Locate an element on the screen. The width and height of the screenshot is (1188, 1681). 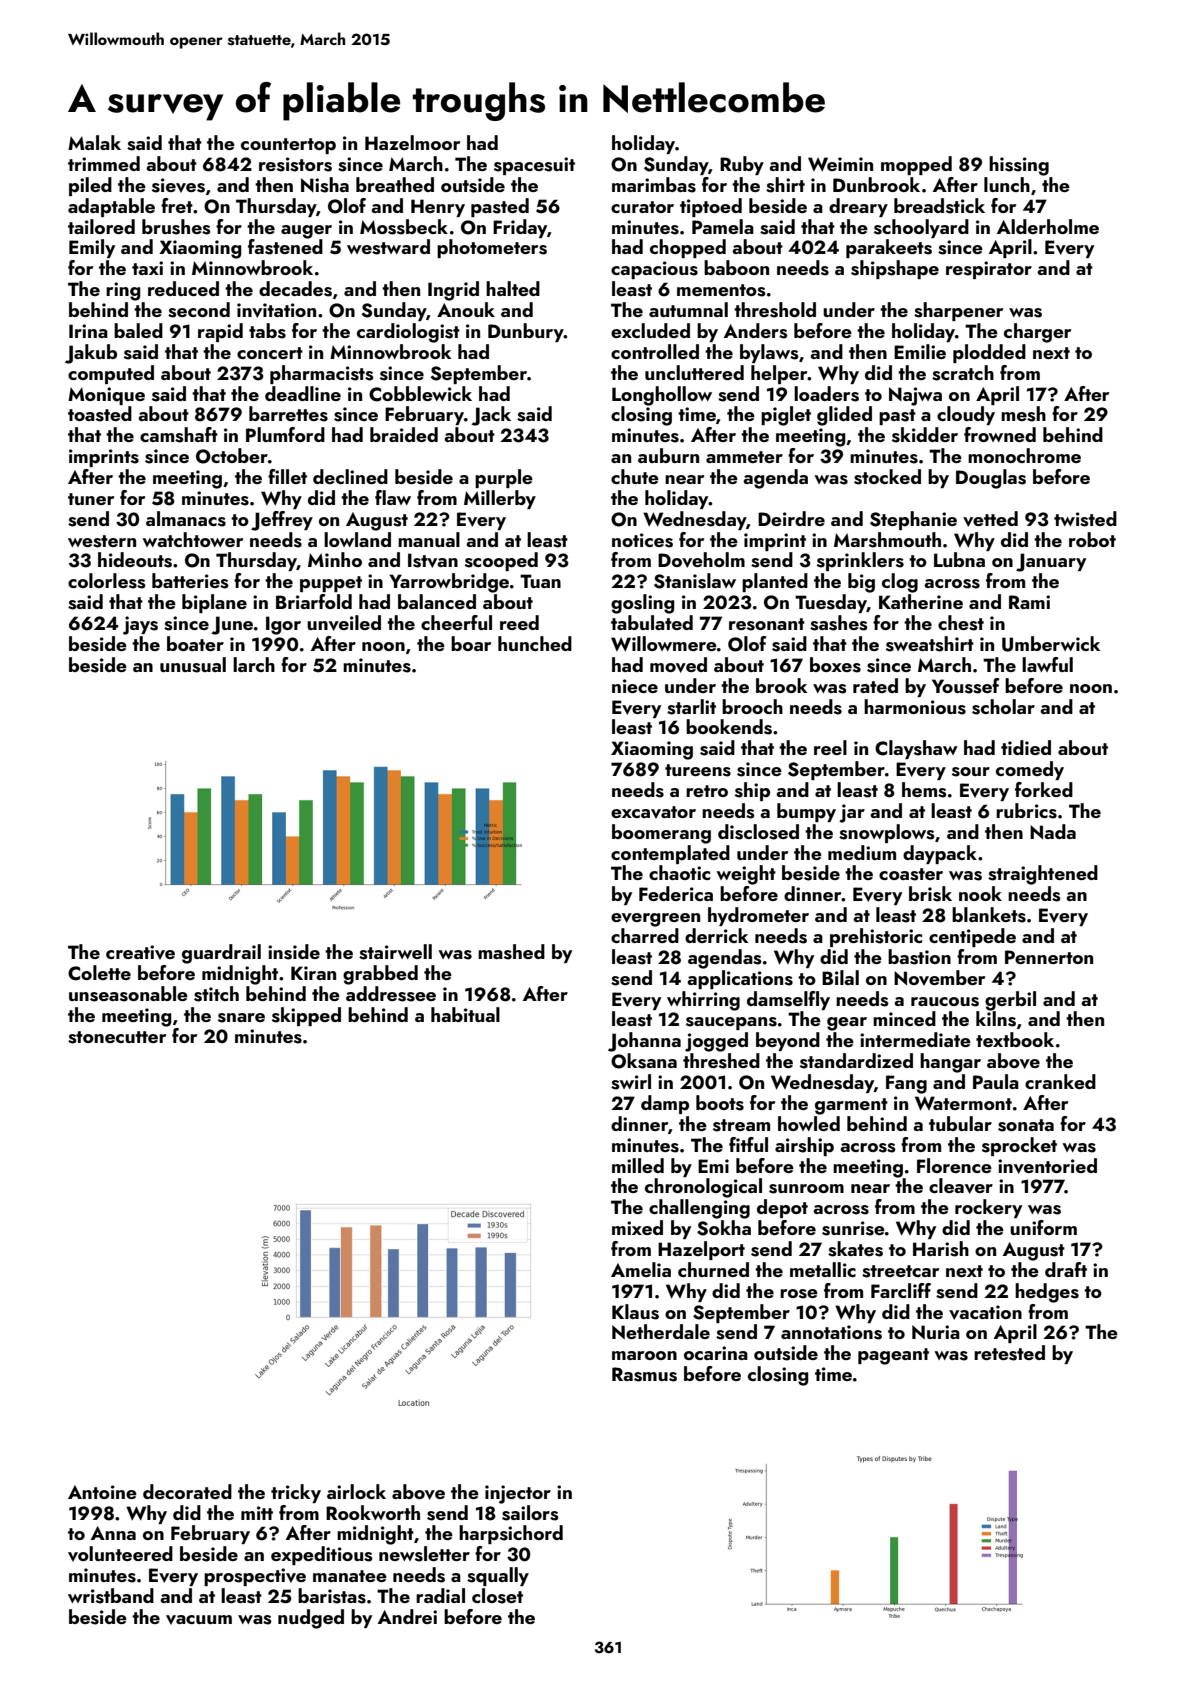
Alderholme is located at coordinates (1048, 226).
